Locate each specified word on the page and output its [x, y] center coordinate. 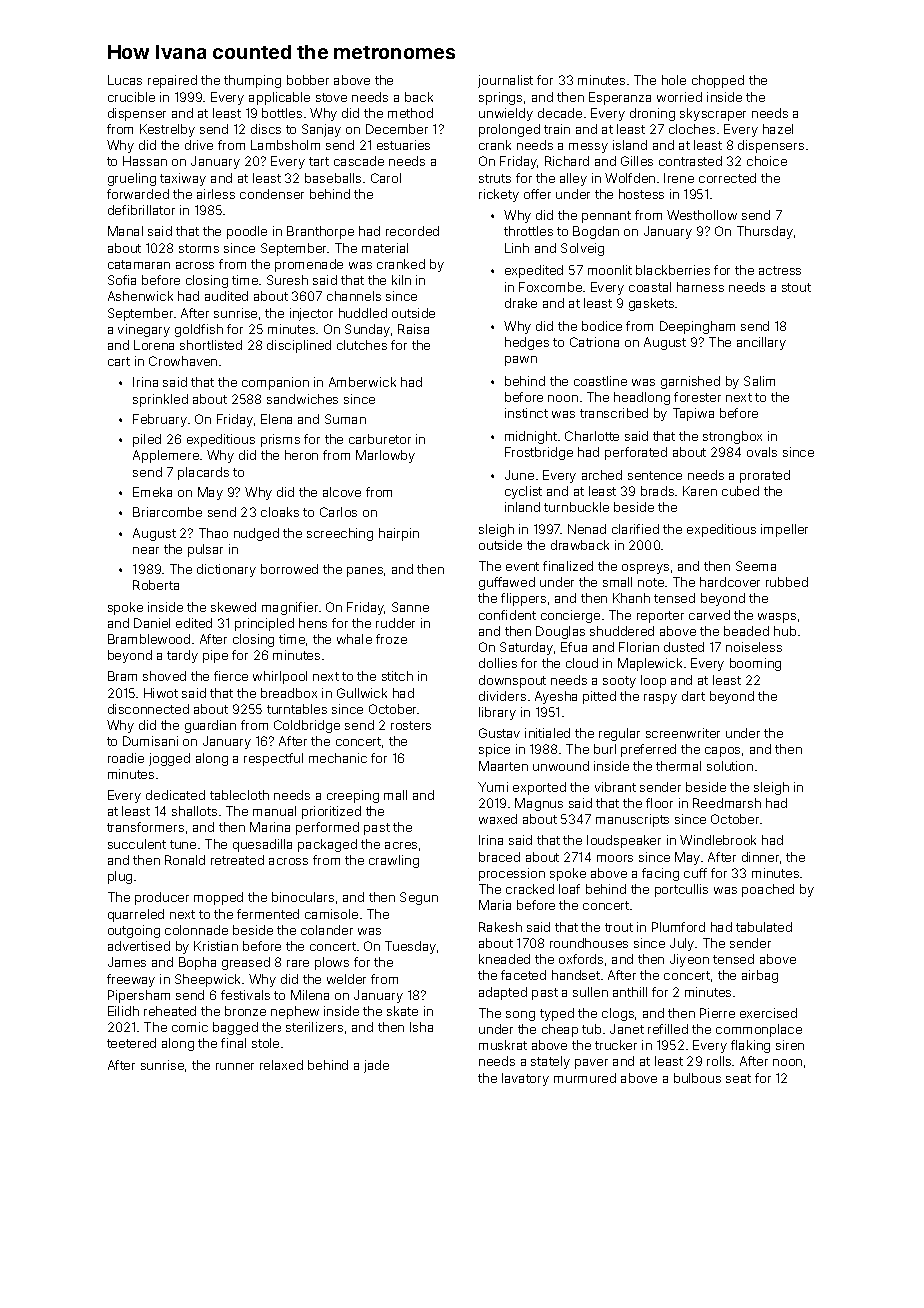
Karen [700, 491]
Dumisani [150, 741]
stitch [397, 676]
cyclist [523, 492]
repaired [172, 81]
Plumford [678, 927]
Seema [756, 566]
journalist [505, 81]
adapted [503, 993]
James [127, 962]
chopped [718, 81]
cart [119, 361]
